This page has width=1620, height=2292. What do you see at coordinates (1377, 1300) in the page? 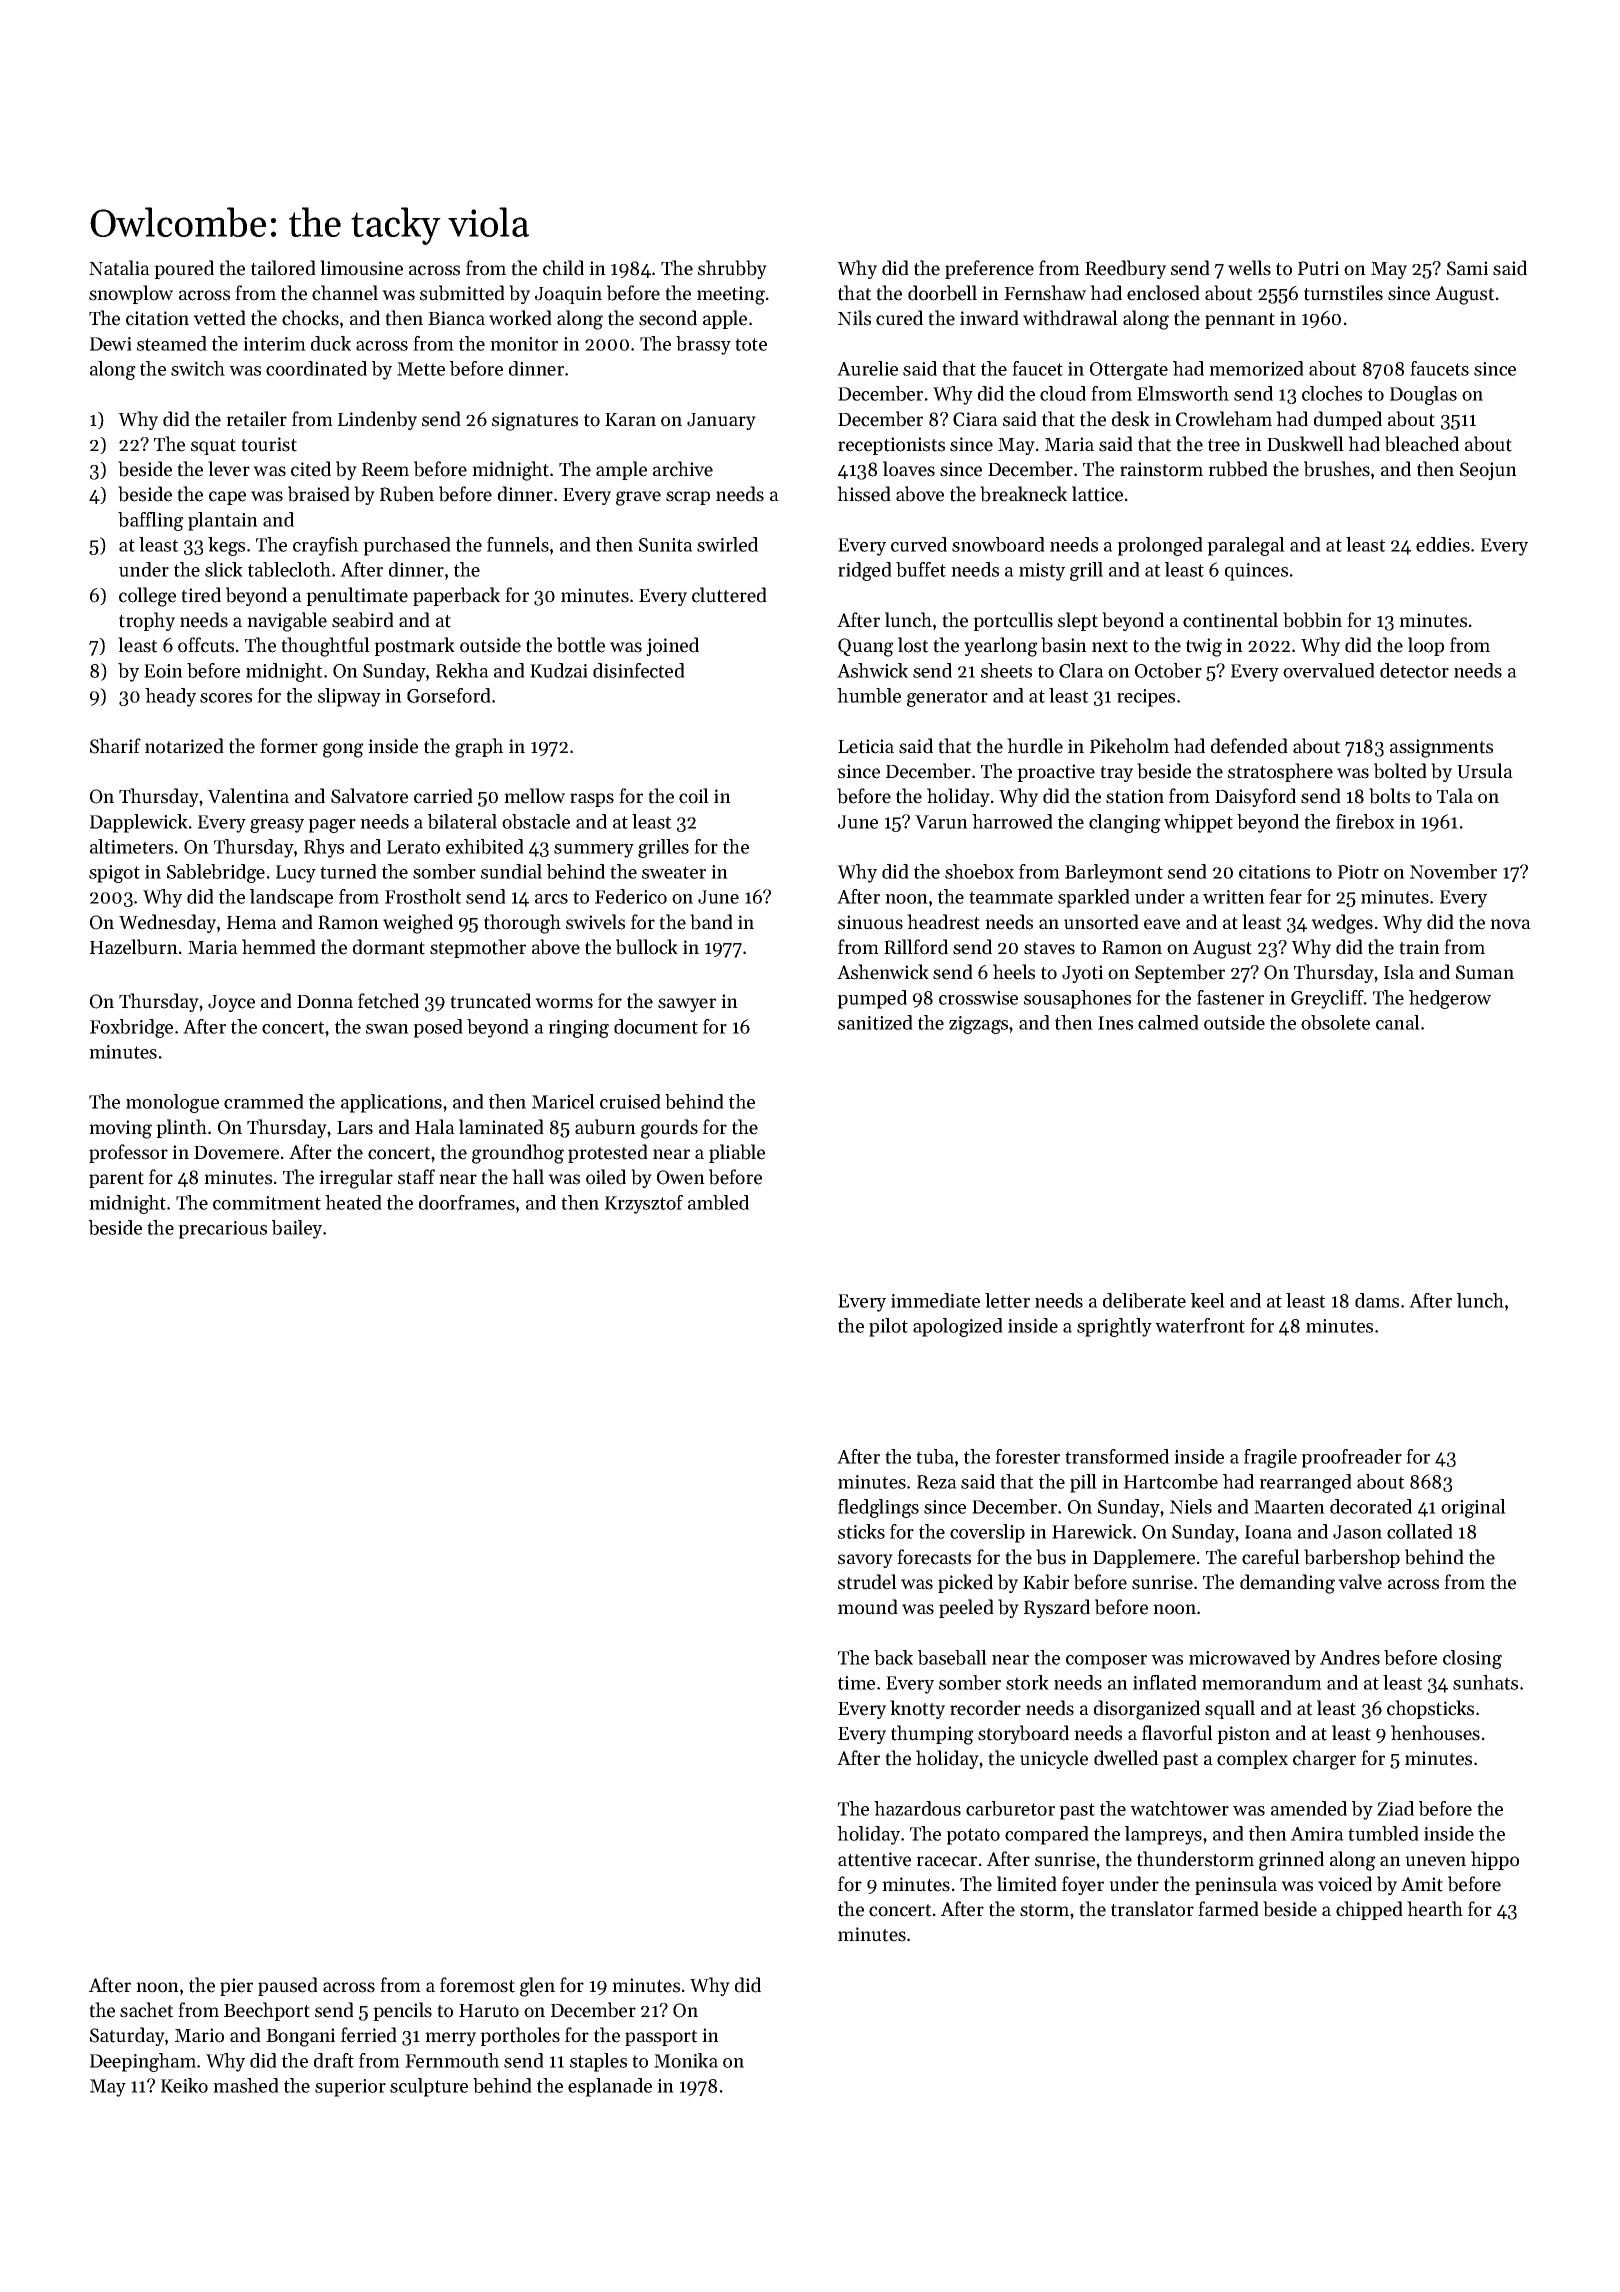
I see `dams` at bounding box center [1377, 1300].
